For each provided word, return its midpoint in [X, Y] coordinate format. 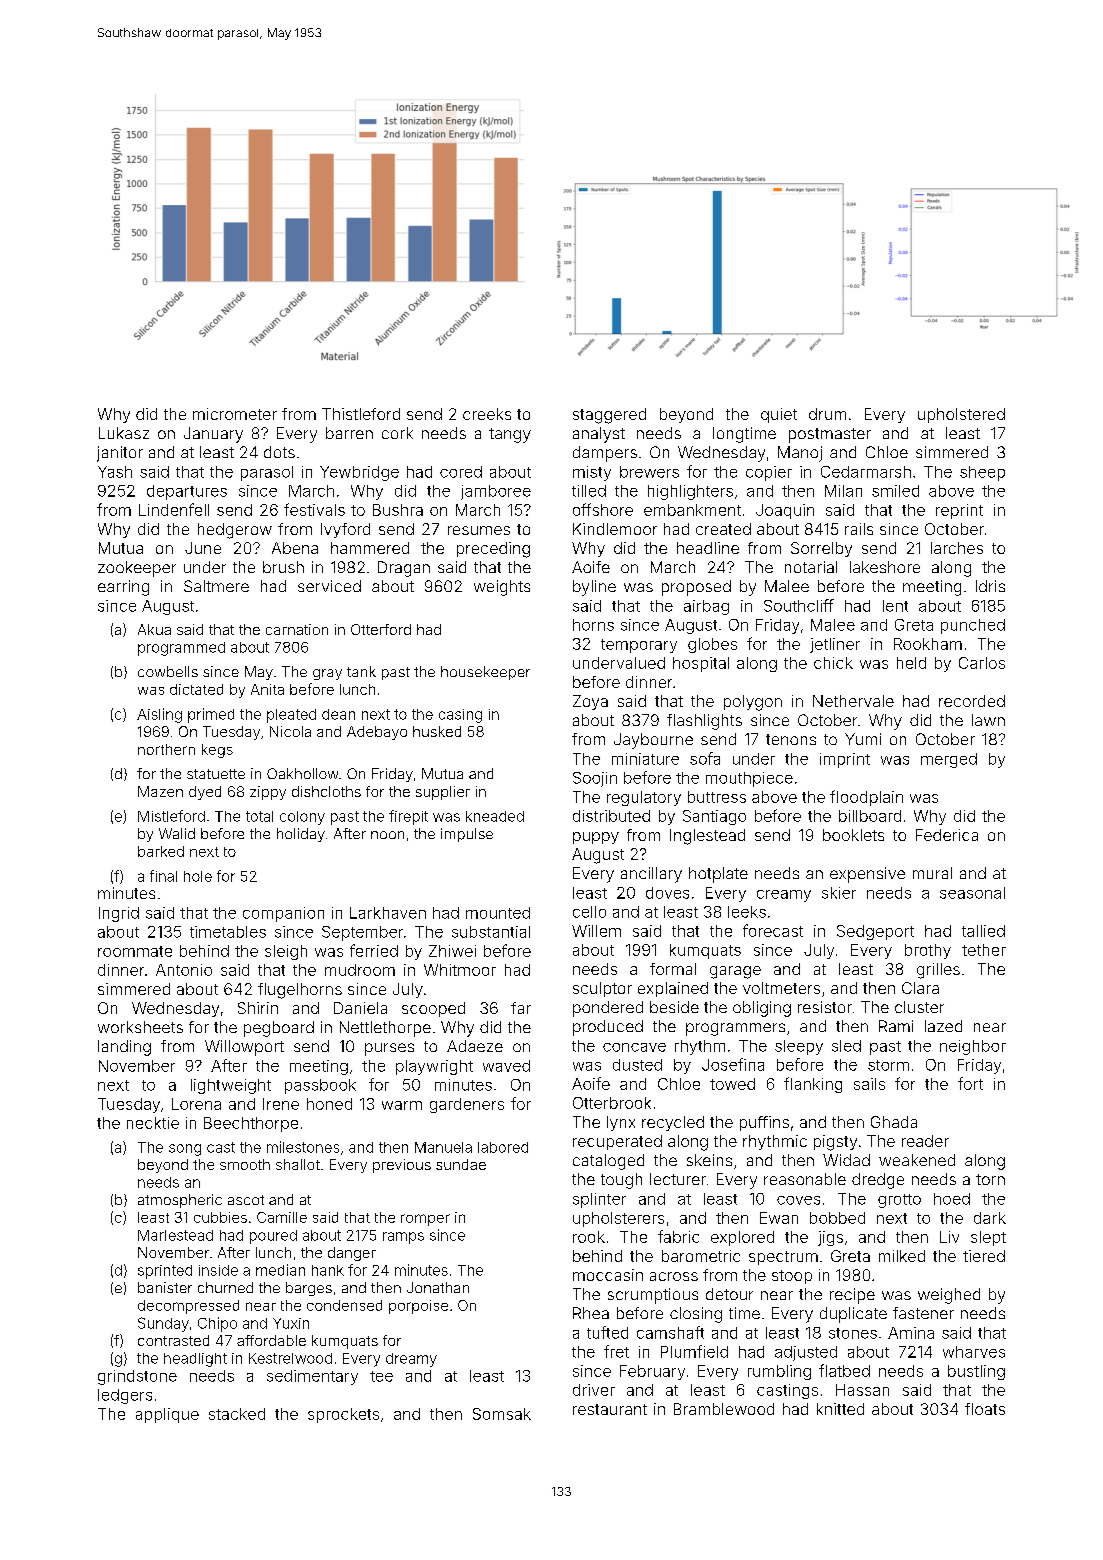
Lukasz [124, 433]
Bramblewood [724, 1409]
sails [869, 1084]
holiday [301, 835]
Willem [596, 931]
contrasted [173, 1340]
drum [827, 414]
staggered [609, 416]
